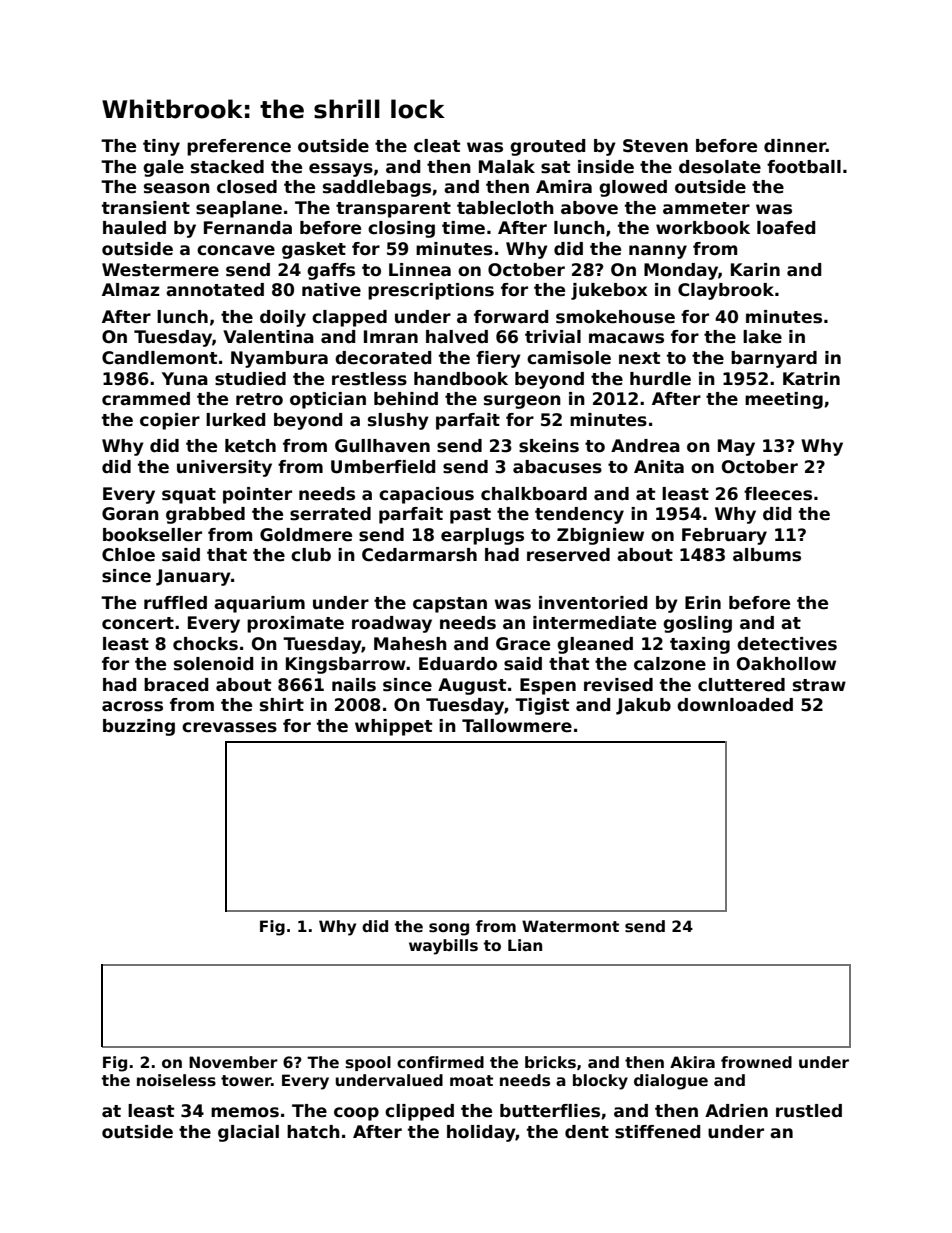 The width and height of the screenshot is (952, 1233). I want to click on pointer, so click(257, 495).
